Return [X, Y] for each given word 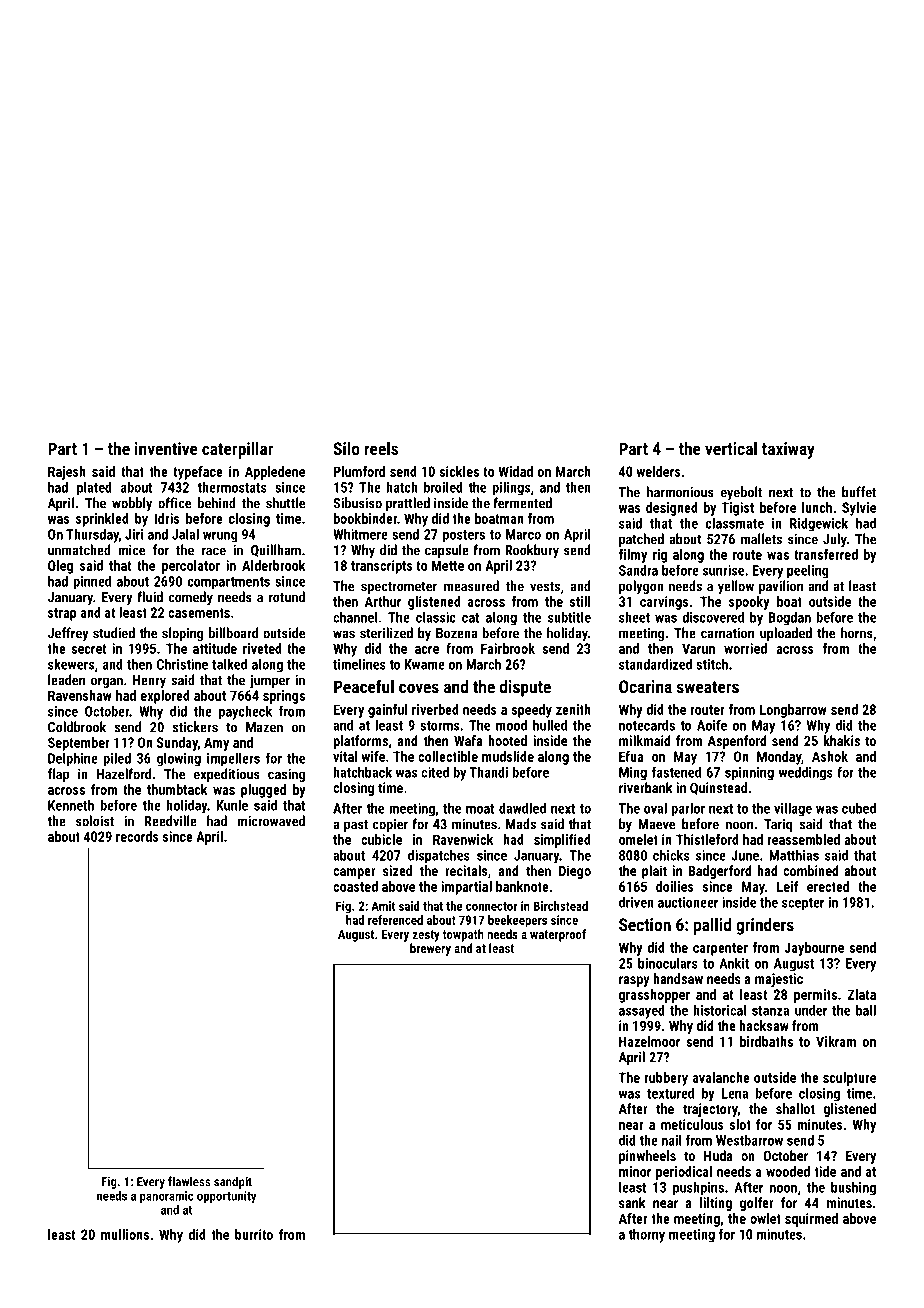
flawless [189, 1181]
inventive [166, 448]
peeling [808, 571]
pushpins [698, 1188]
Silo [346, 448]
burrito [254, 1234]
